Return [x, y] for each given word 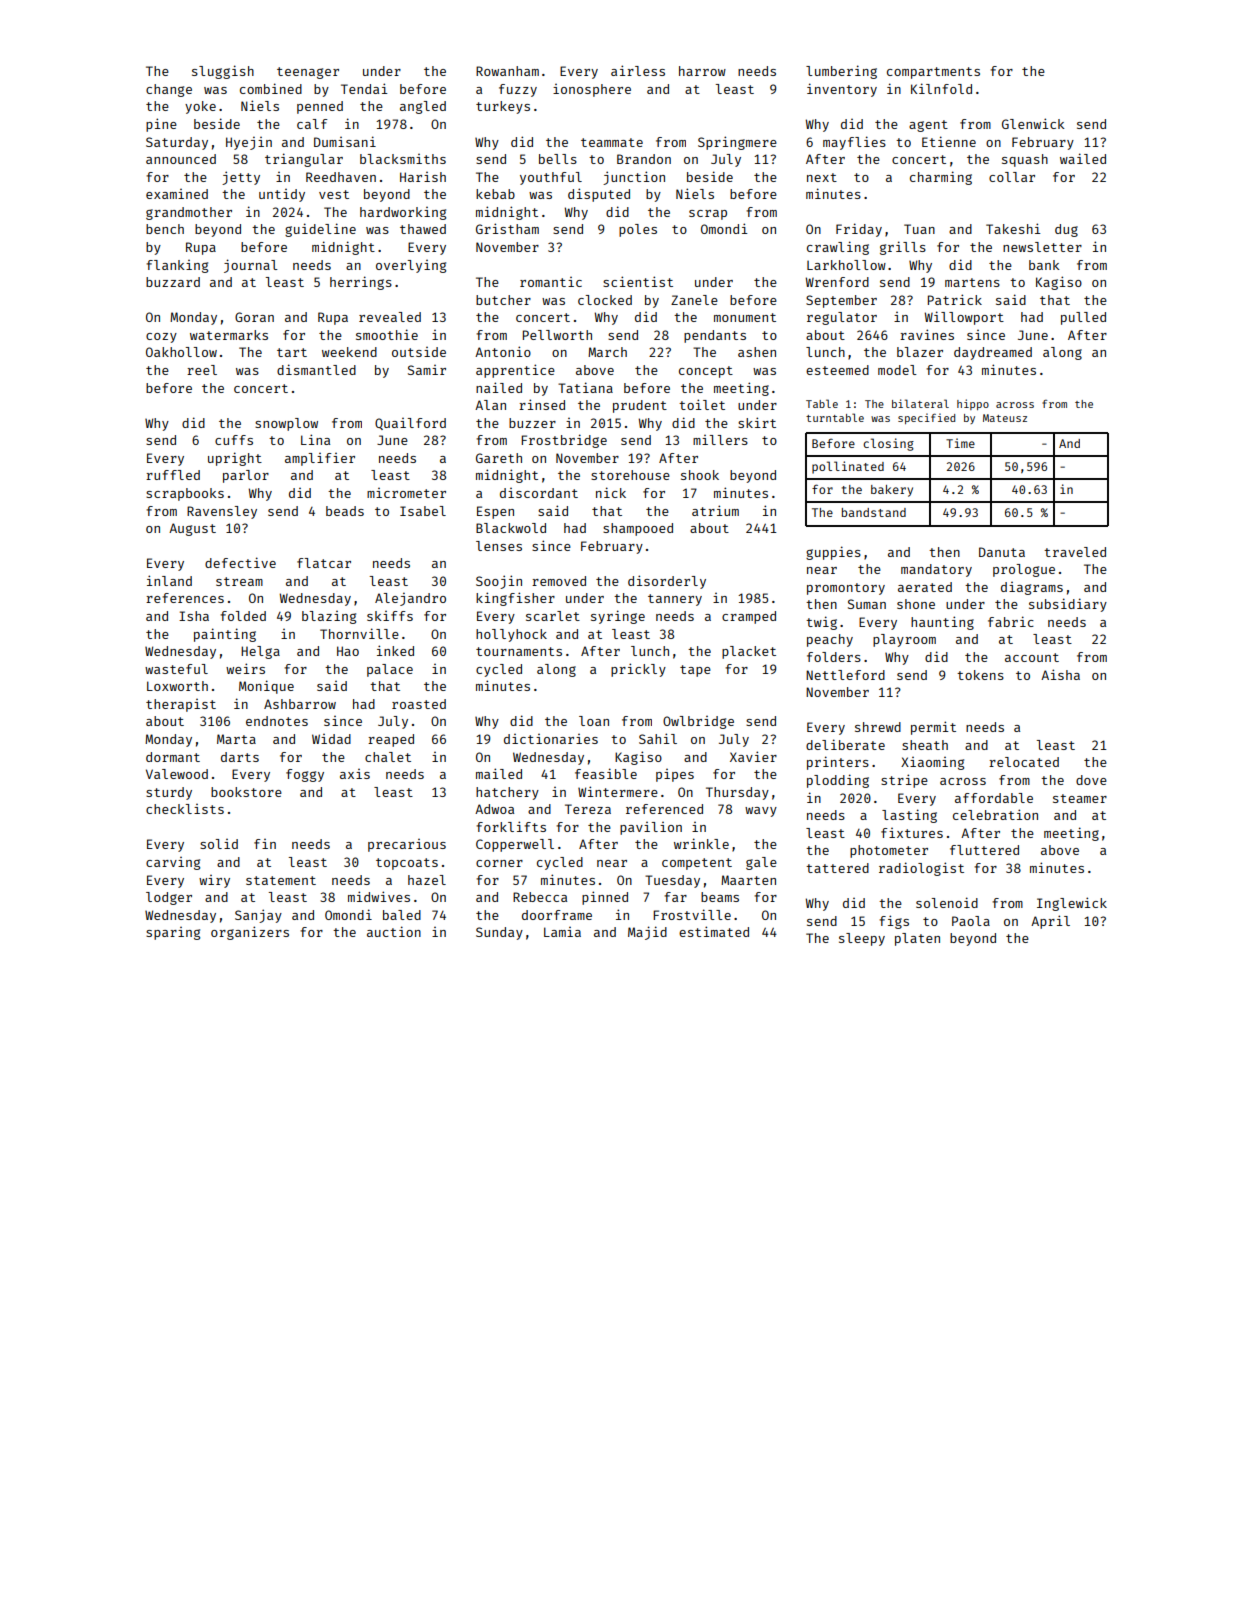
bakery [892, 491]
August [192, 529]
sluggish [223, 72]
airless [638, 70]
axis [355, 774]
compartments [933, 73]
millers [720, 440]
